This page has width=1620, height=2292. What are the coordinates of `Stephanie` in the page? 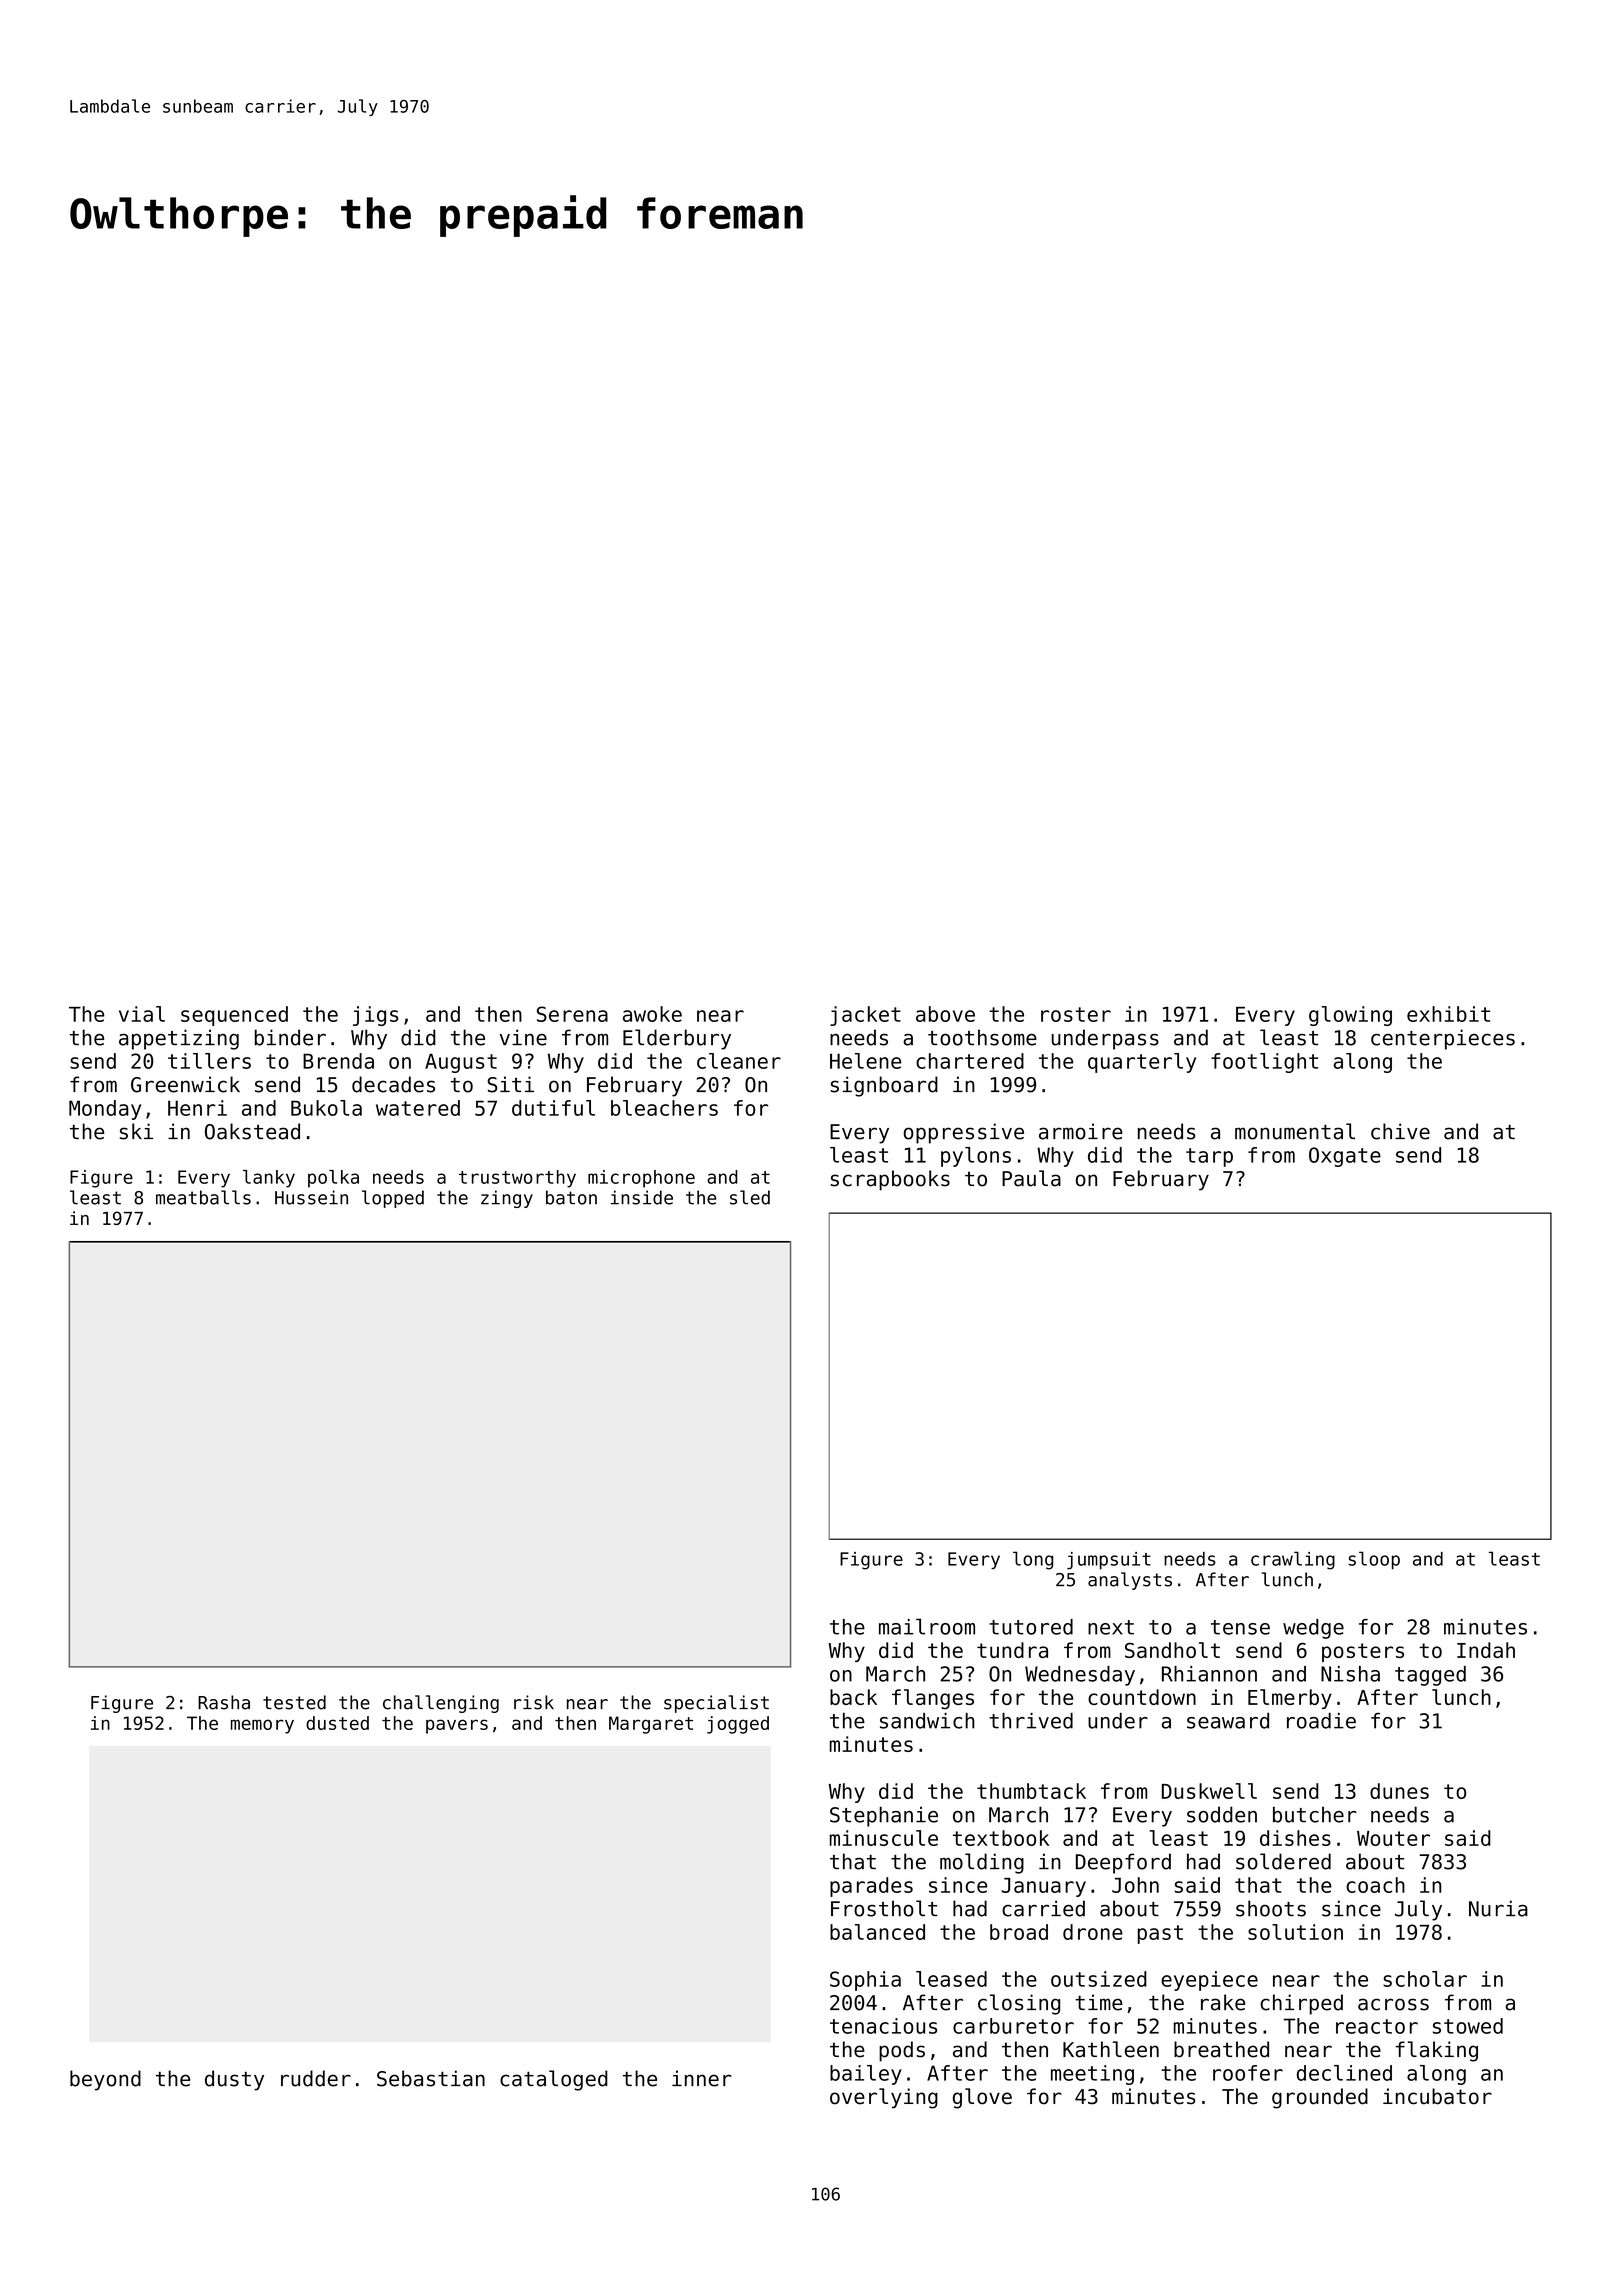 It's located at (884, 1816).
